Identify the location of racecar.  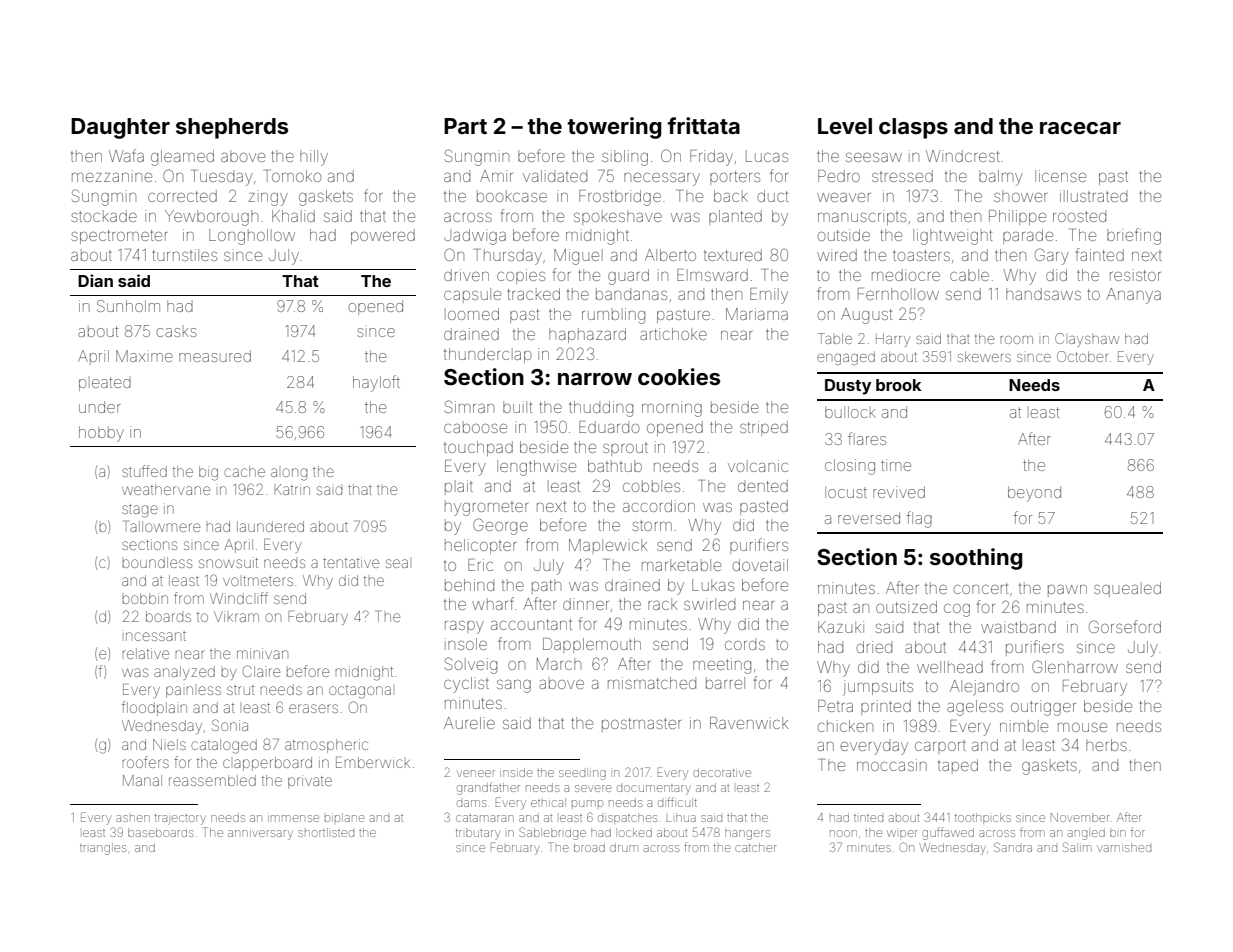
(1080, 128).
